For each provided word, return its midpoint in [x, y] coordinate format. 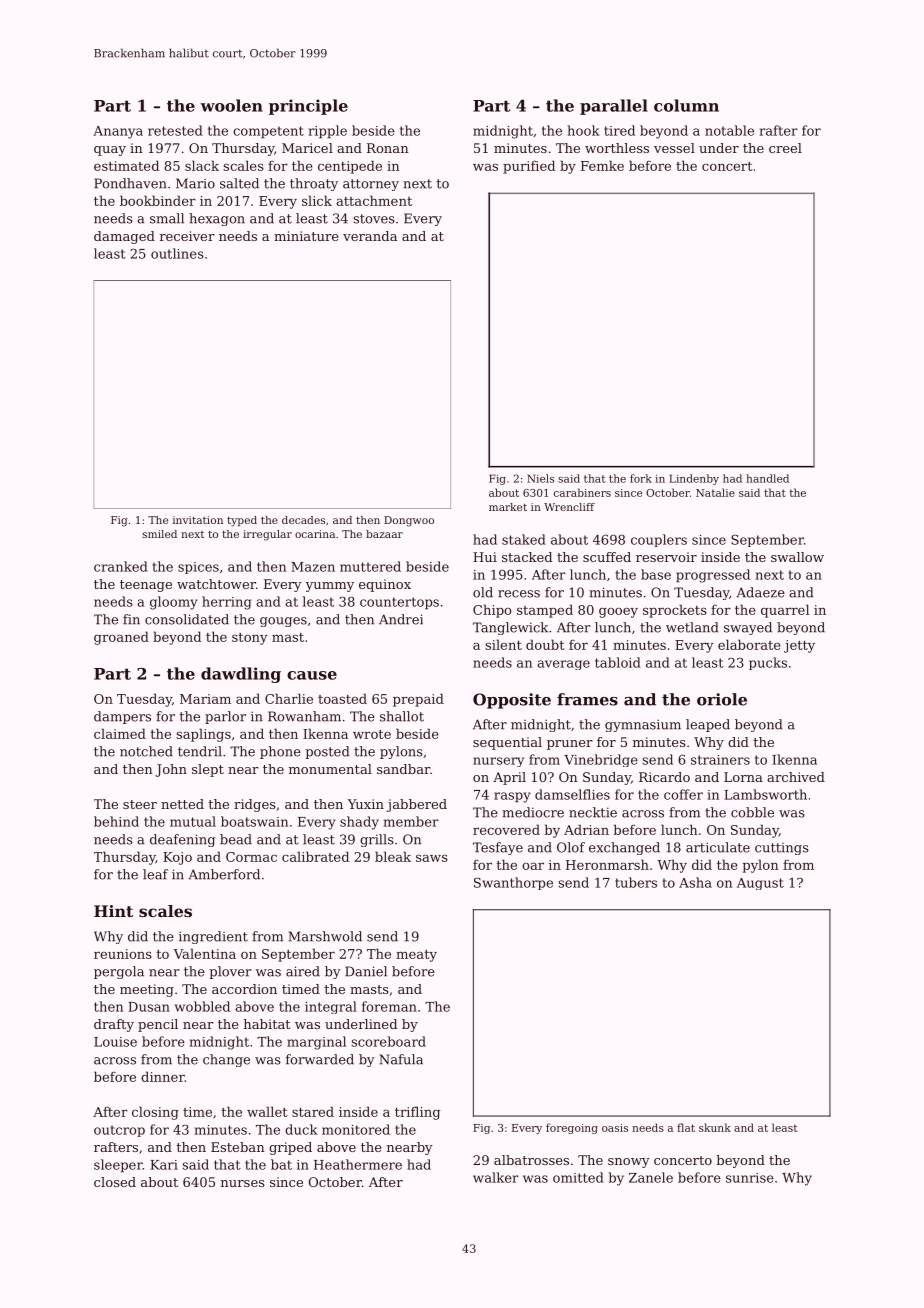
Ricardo [664, 777]
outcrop [119, 1131]
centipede [350, 167]
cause [312, 675]
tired [619, 130]
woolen [231, 105]
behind [116, 821]
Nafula [401, 1059]
